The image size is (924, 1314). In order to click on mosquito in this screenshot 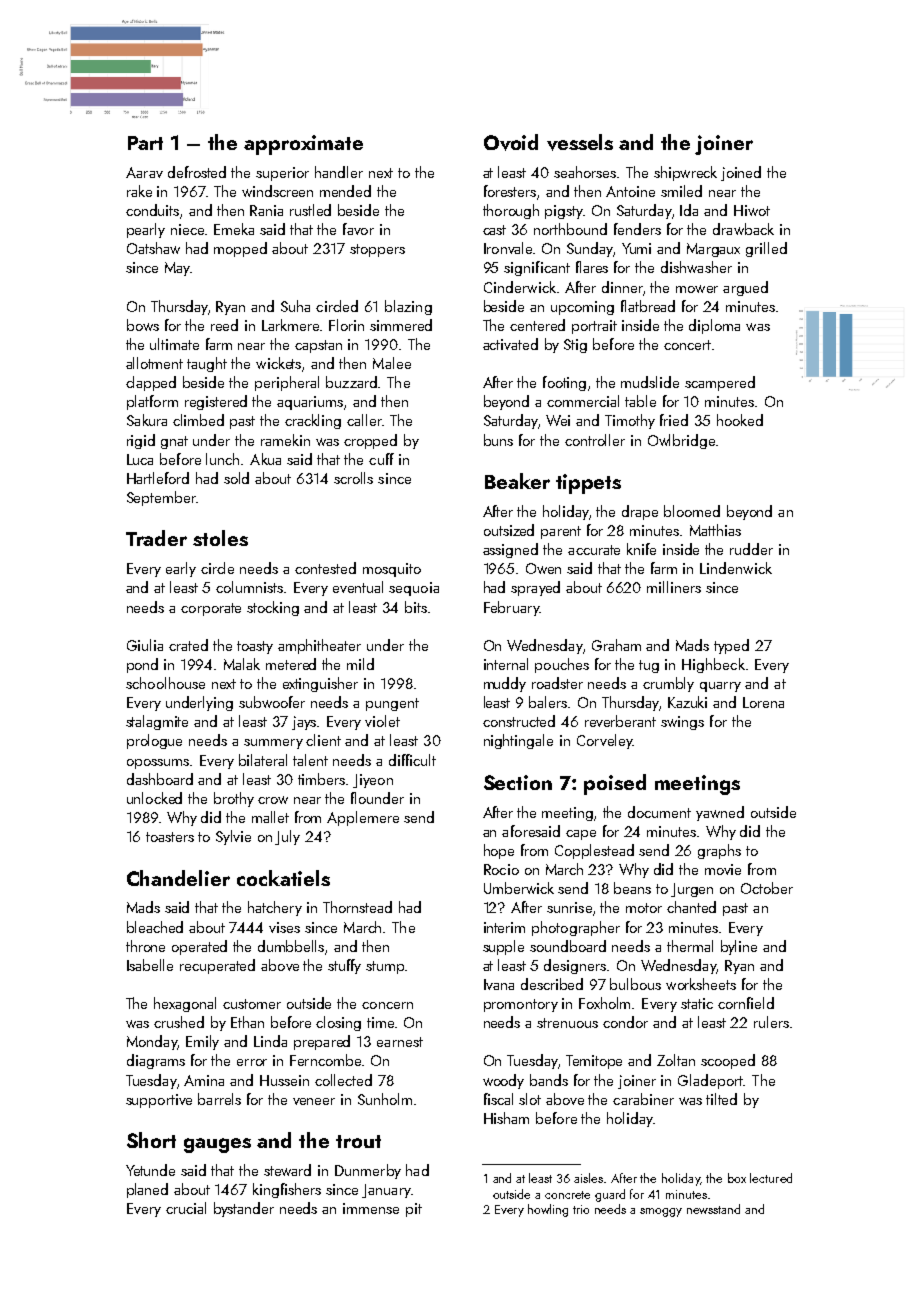, I will do `click(392, 570)`.
